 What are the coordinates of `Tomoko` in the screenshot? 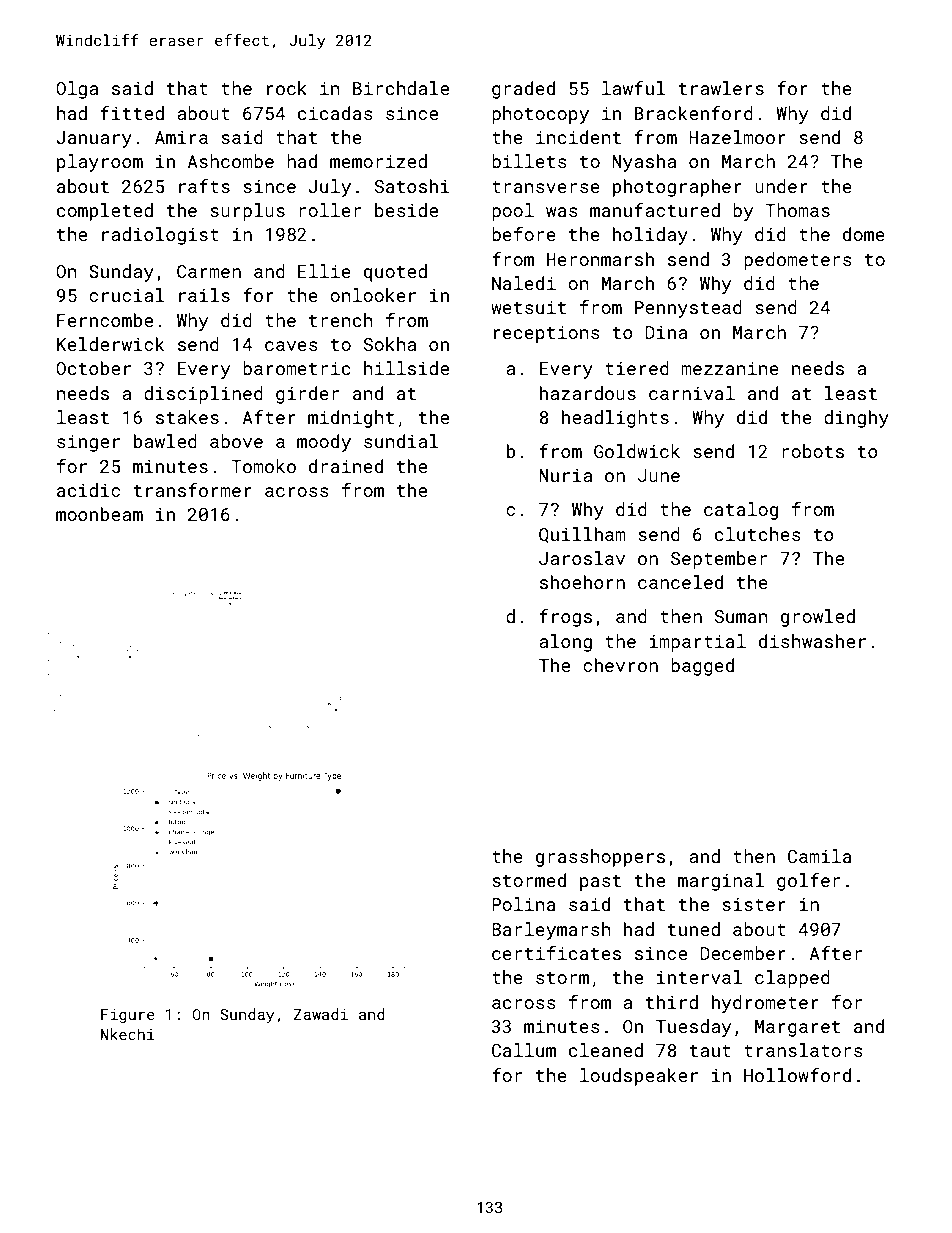 It's located at (263, 466).
